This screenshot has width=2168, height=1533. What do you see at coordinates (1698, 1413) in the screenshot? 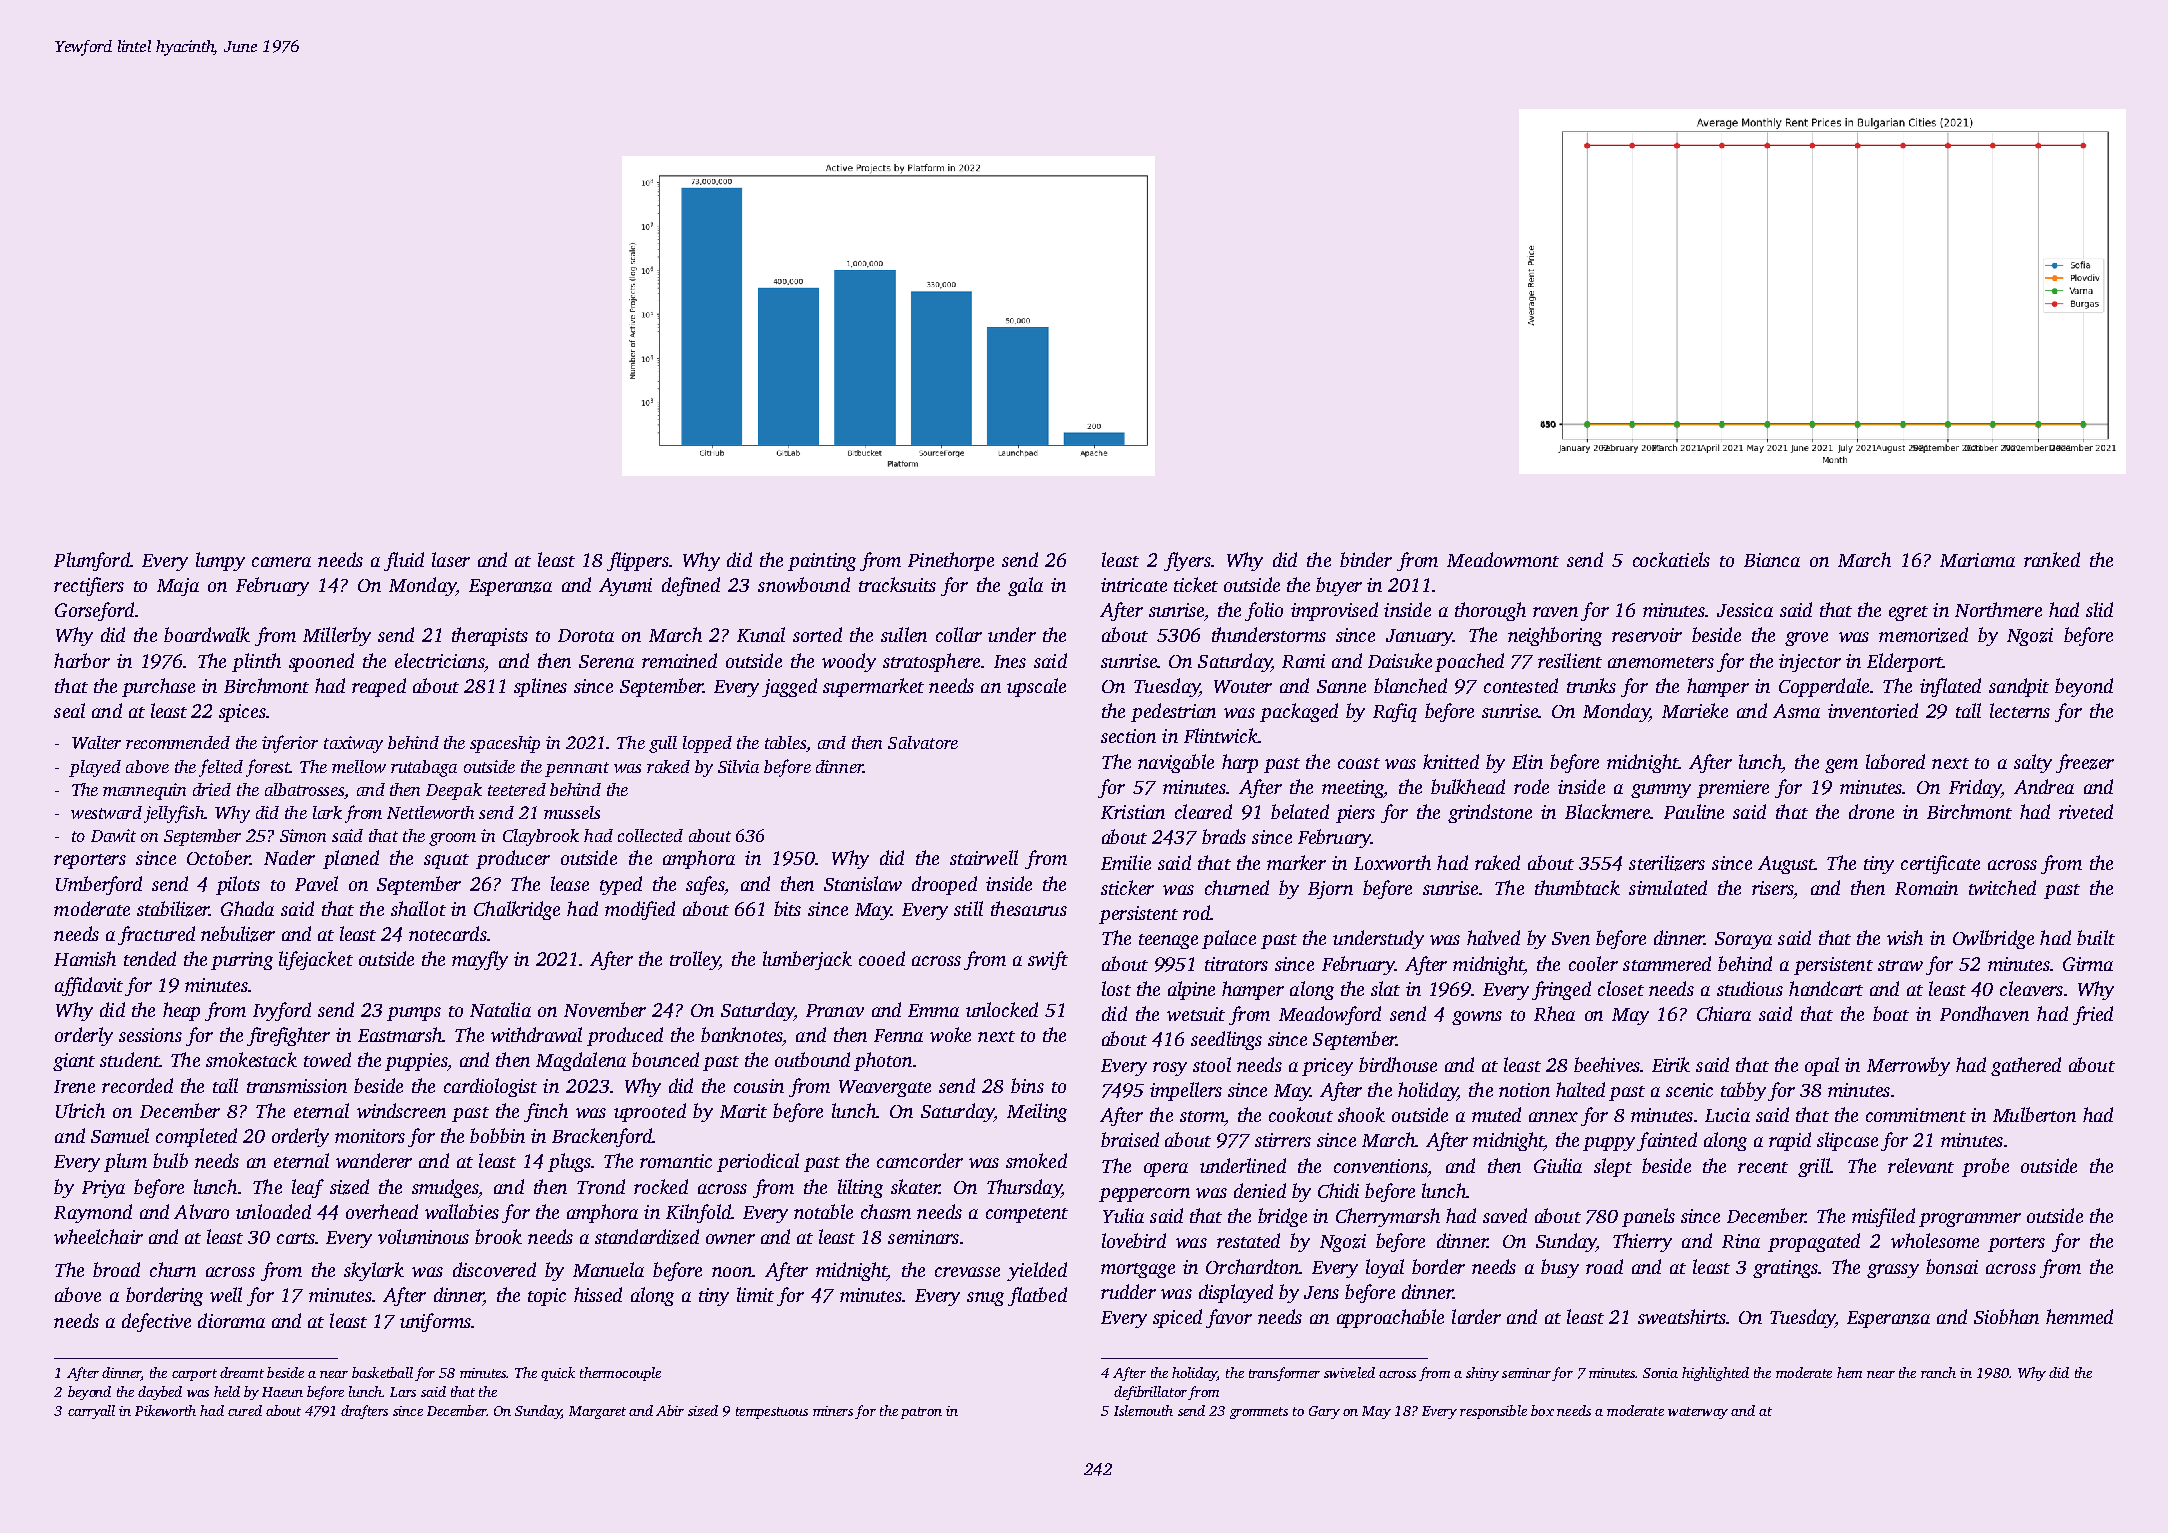
I see `waterway` at bounding box center [1698, 1413].
